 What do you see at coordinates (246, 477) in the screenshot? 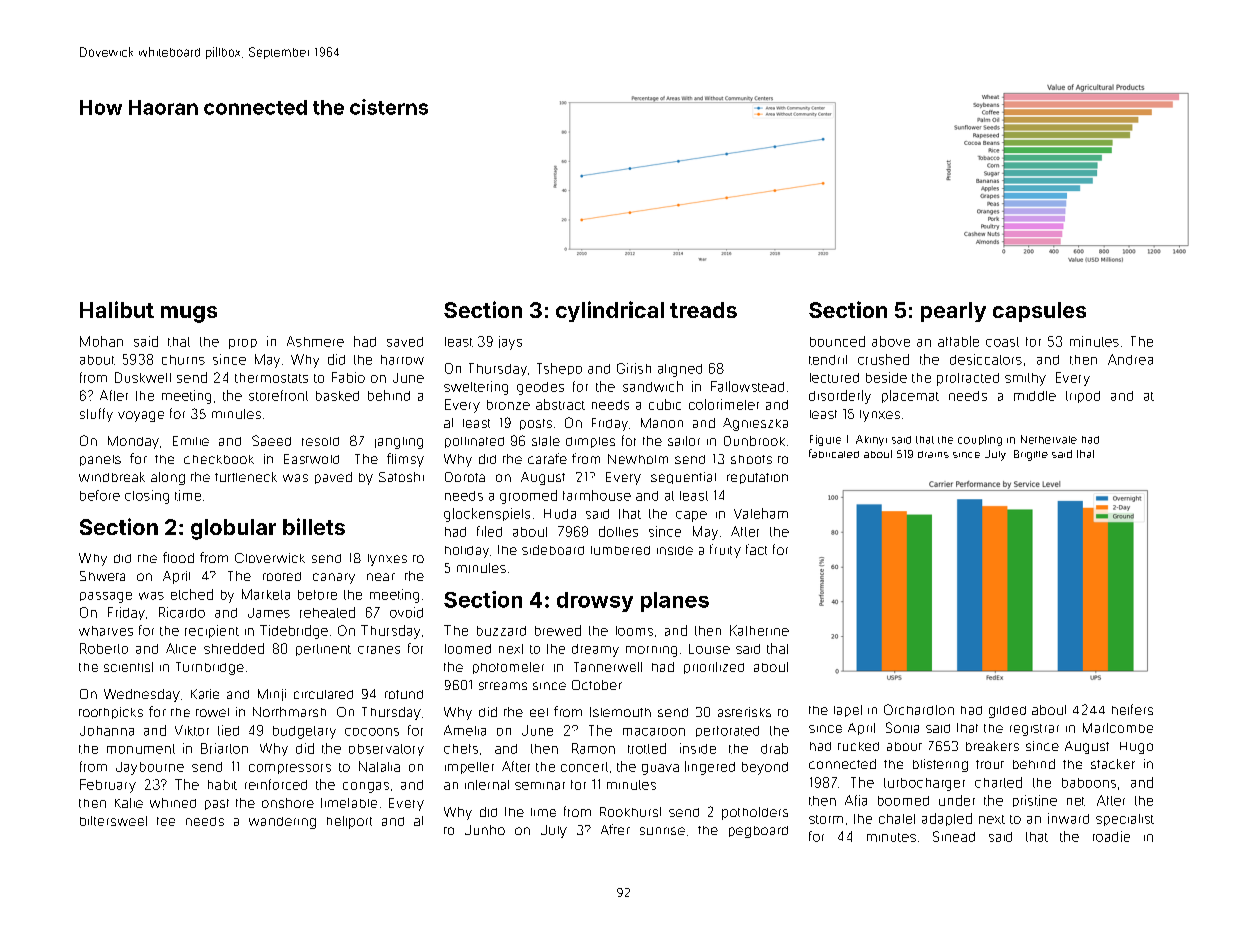
I see `turtleneck` at bounding box center [246, 477].
